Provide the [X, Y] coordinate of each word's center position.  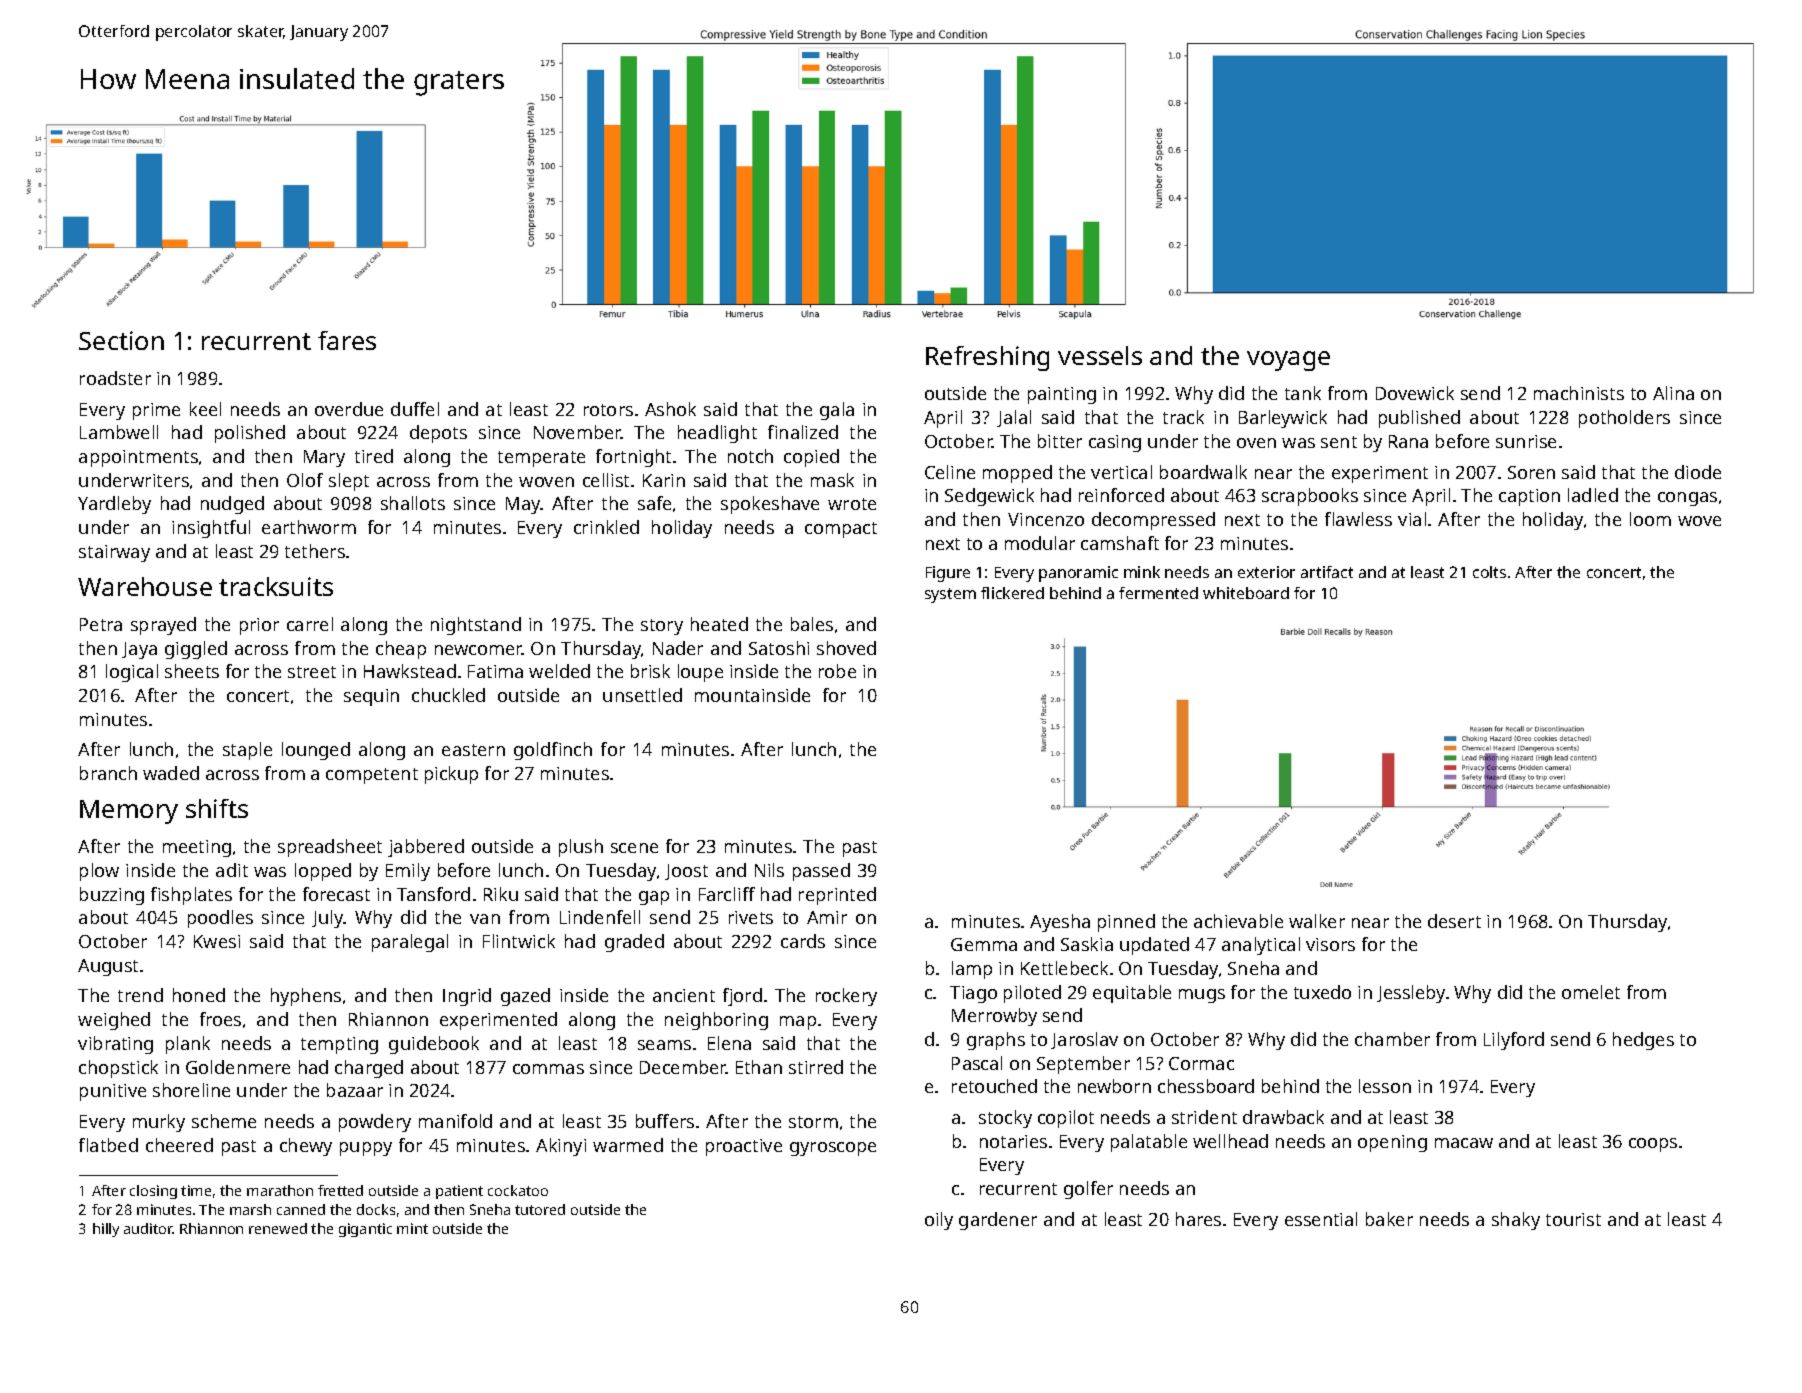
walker [1317, 921]
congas [1687, 499]
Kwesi [217, 941]
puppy [366, 1149]
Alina [1673, 393]
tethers [315, 551]
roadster [115, 378]
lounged [316, 751]
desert [1454, 921]
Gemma [984, 944]
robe [837, 671]
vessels [1100, 355]
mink [1142, 572]
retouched [994, 1086]
